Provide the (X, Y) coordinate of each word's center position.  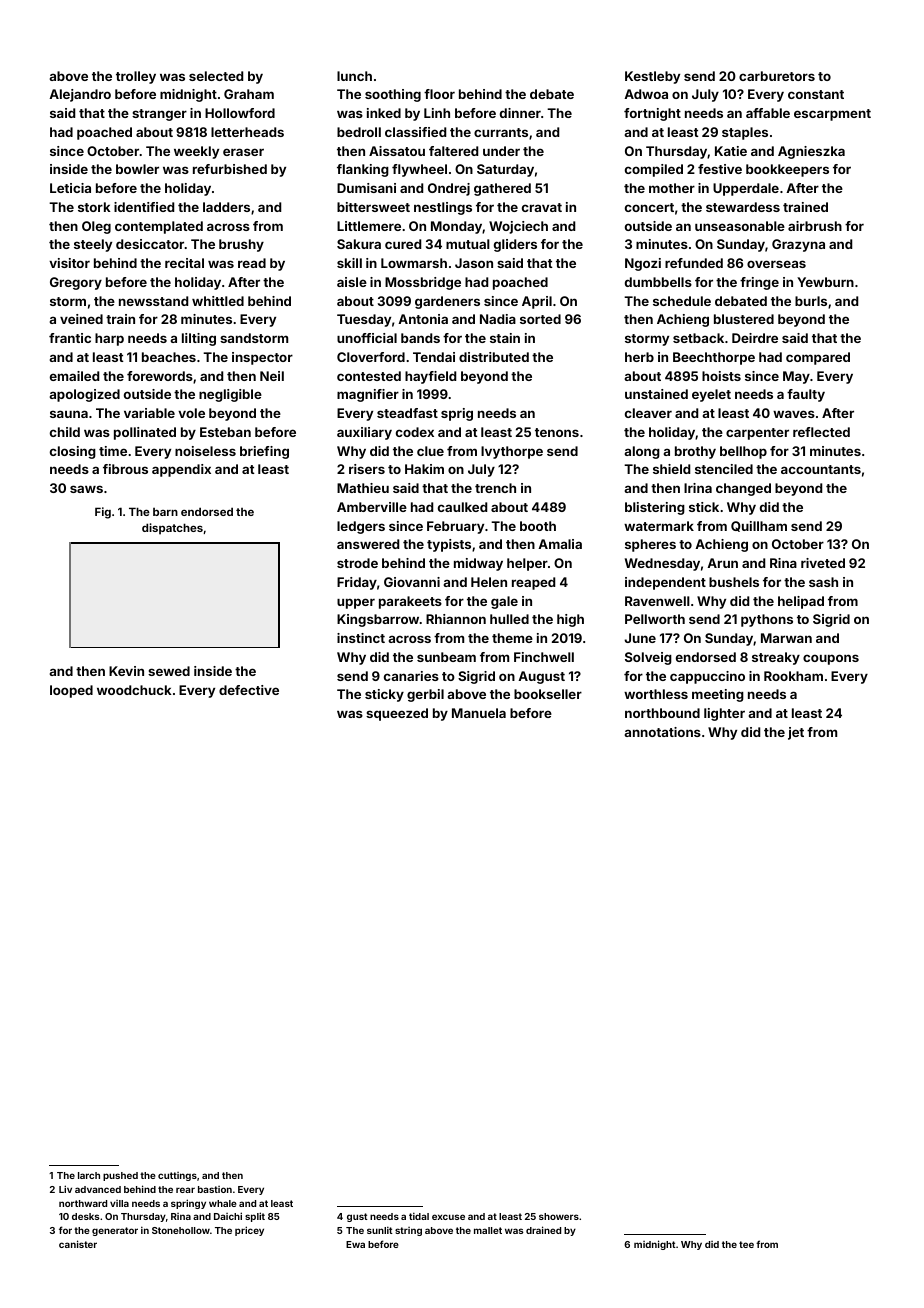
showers (559, 1216)
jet (796, 733)
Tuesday (364, 320)
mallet (488, 1230)
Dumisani (366, 188)
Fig (103, 513)
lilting (199, 339)
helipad (801, 602)
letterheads (247, 132)
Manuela (479, 713)
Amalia (560, 544)
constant (816, 94)
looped (71, 691)
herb (639, 357)
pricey (249, 1231)
